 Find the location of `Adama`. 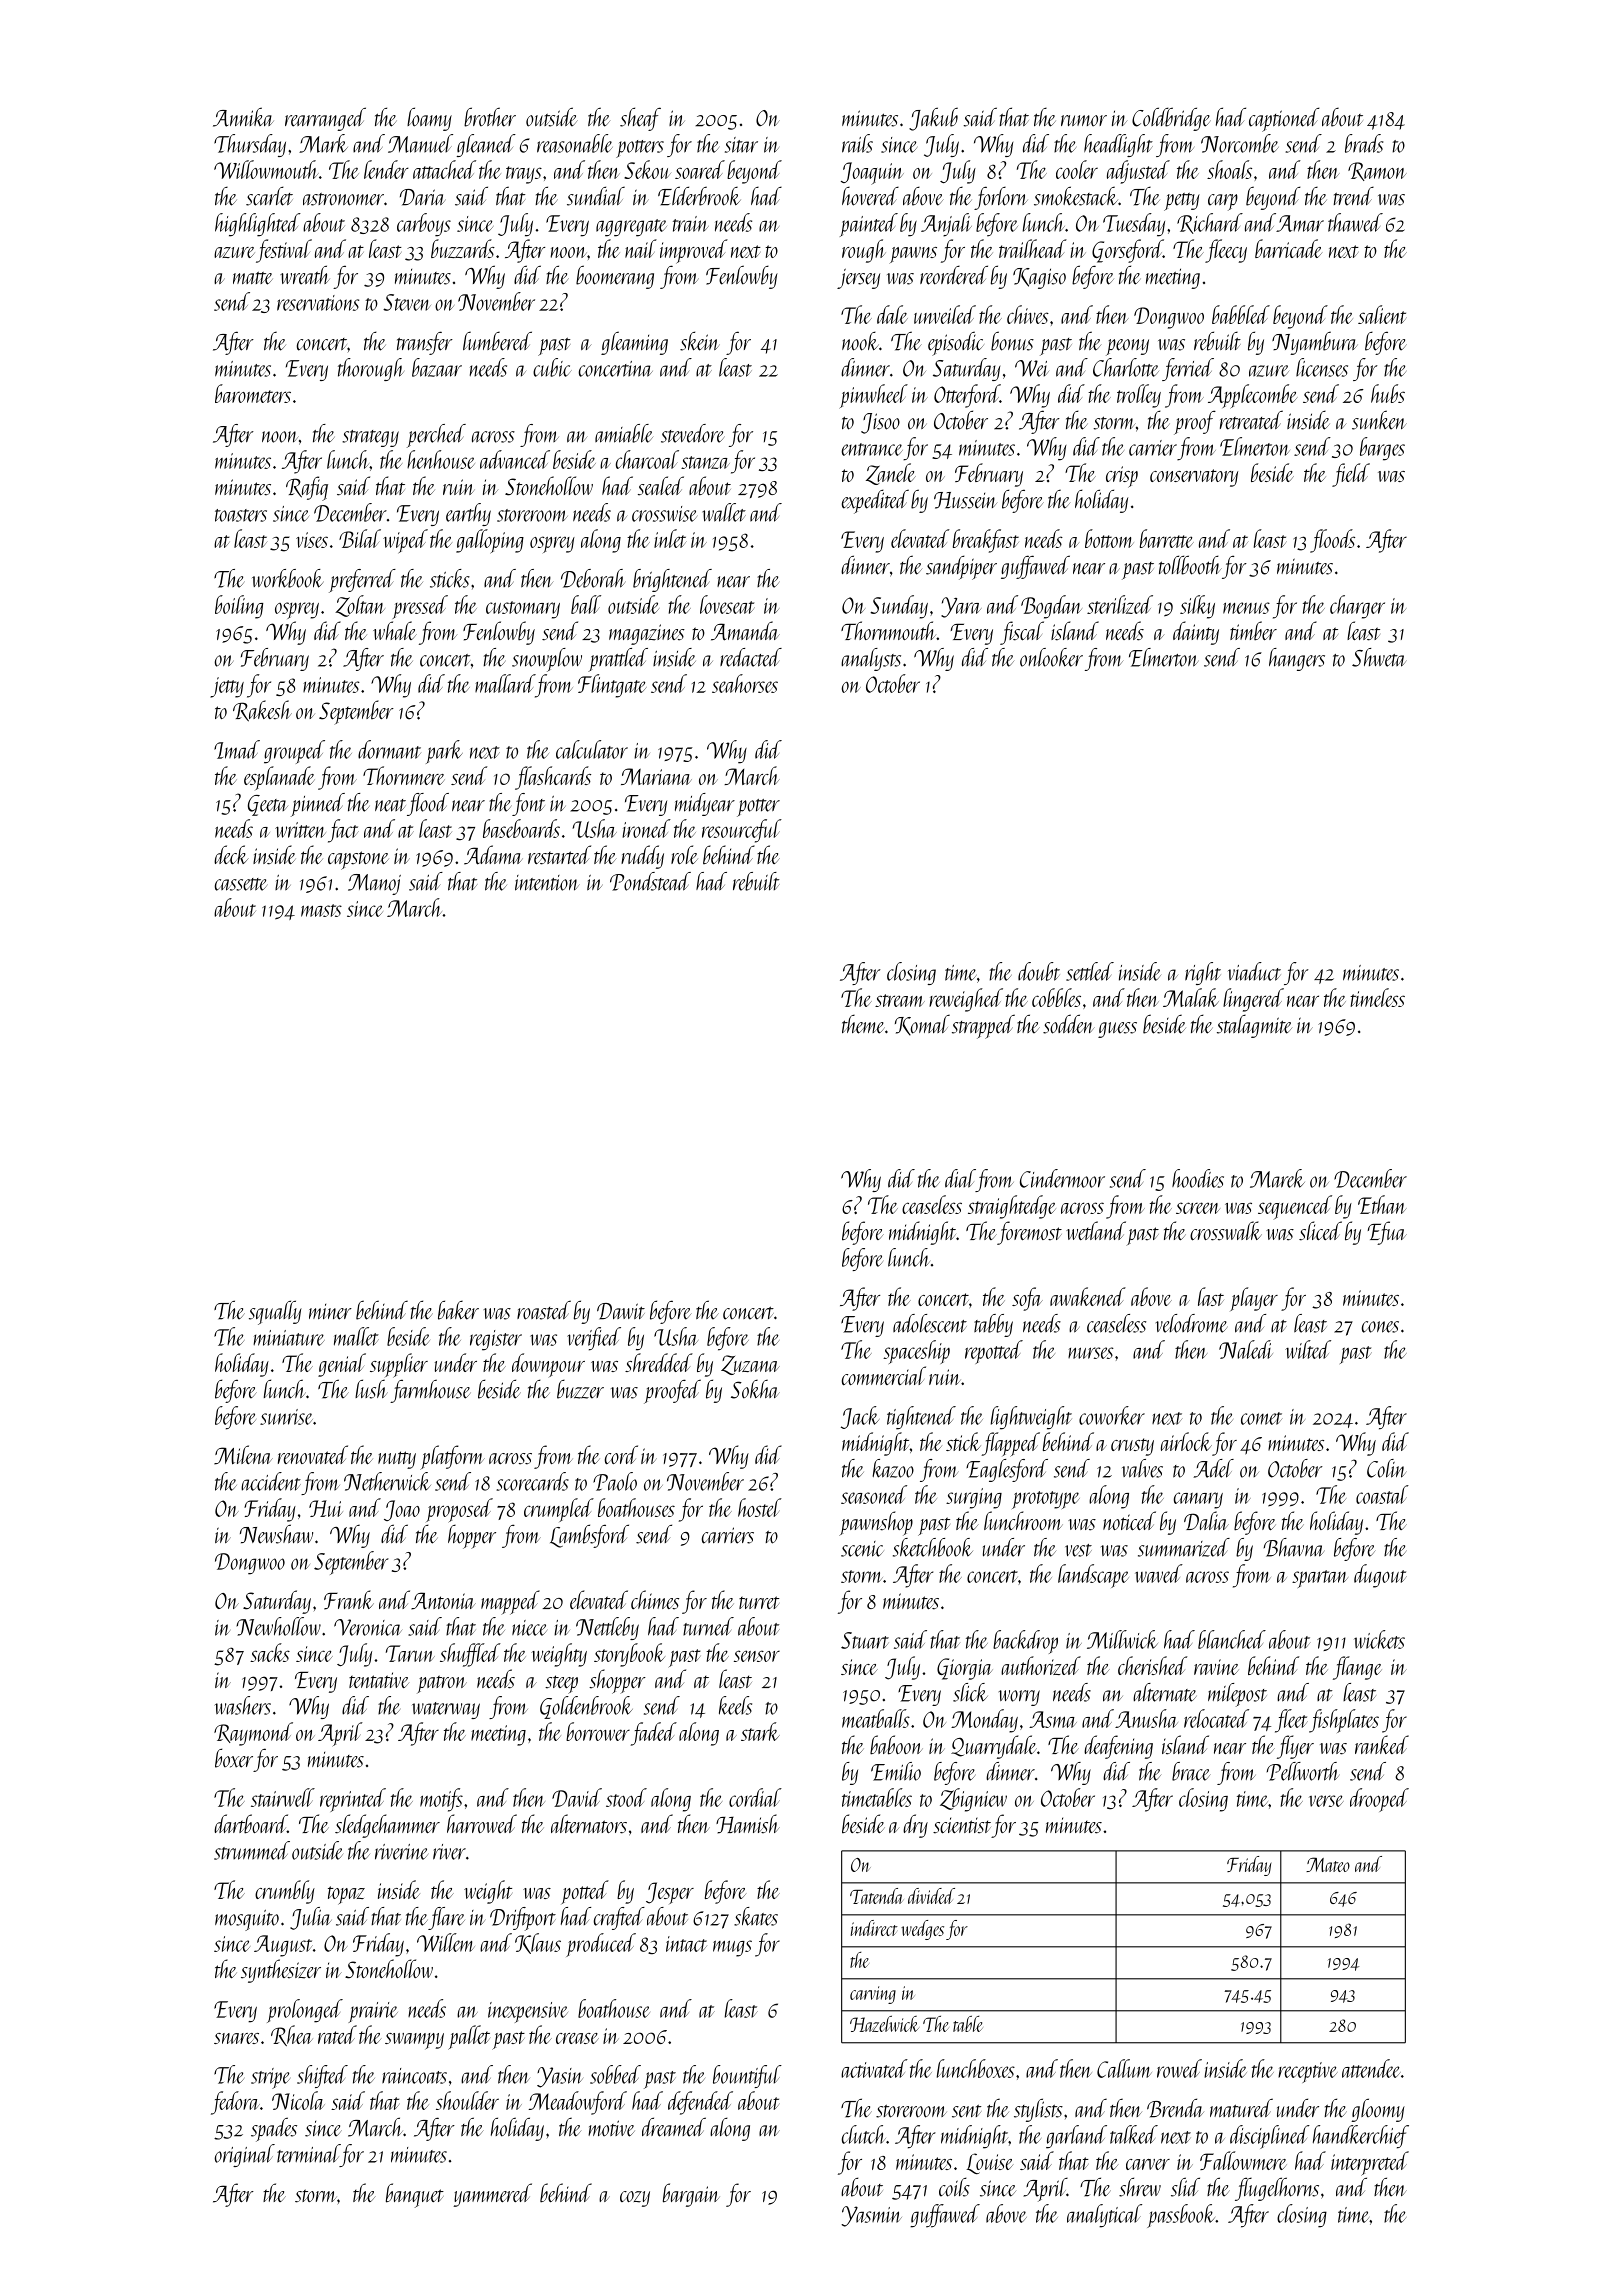

Adama is located at coordinates (493, 855).
